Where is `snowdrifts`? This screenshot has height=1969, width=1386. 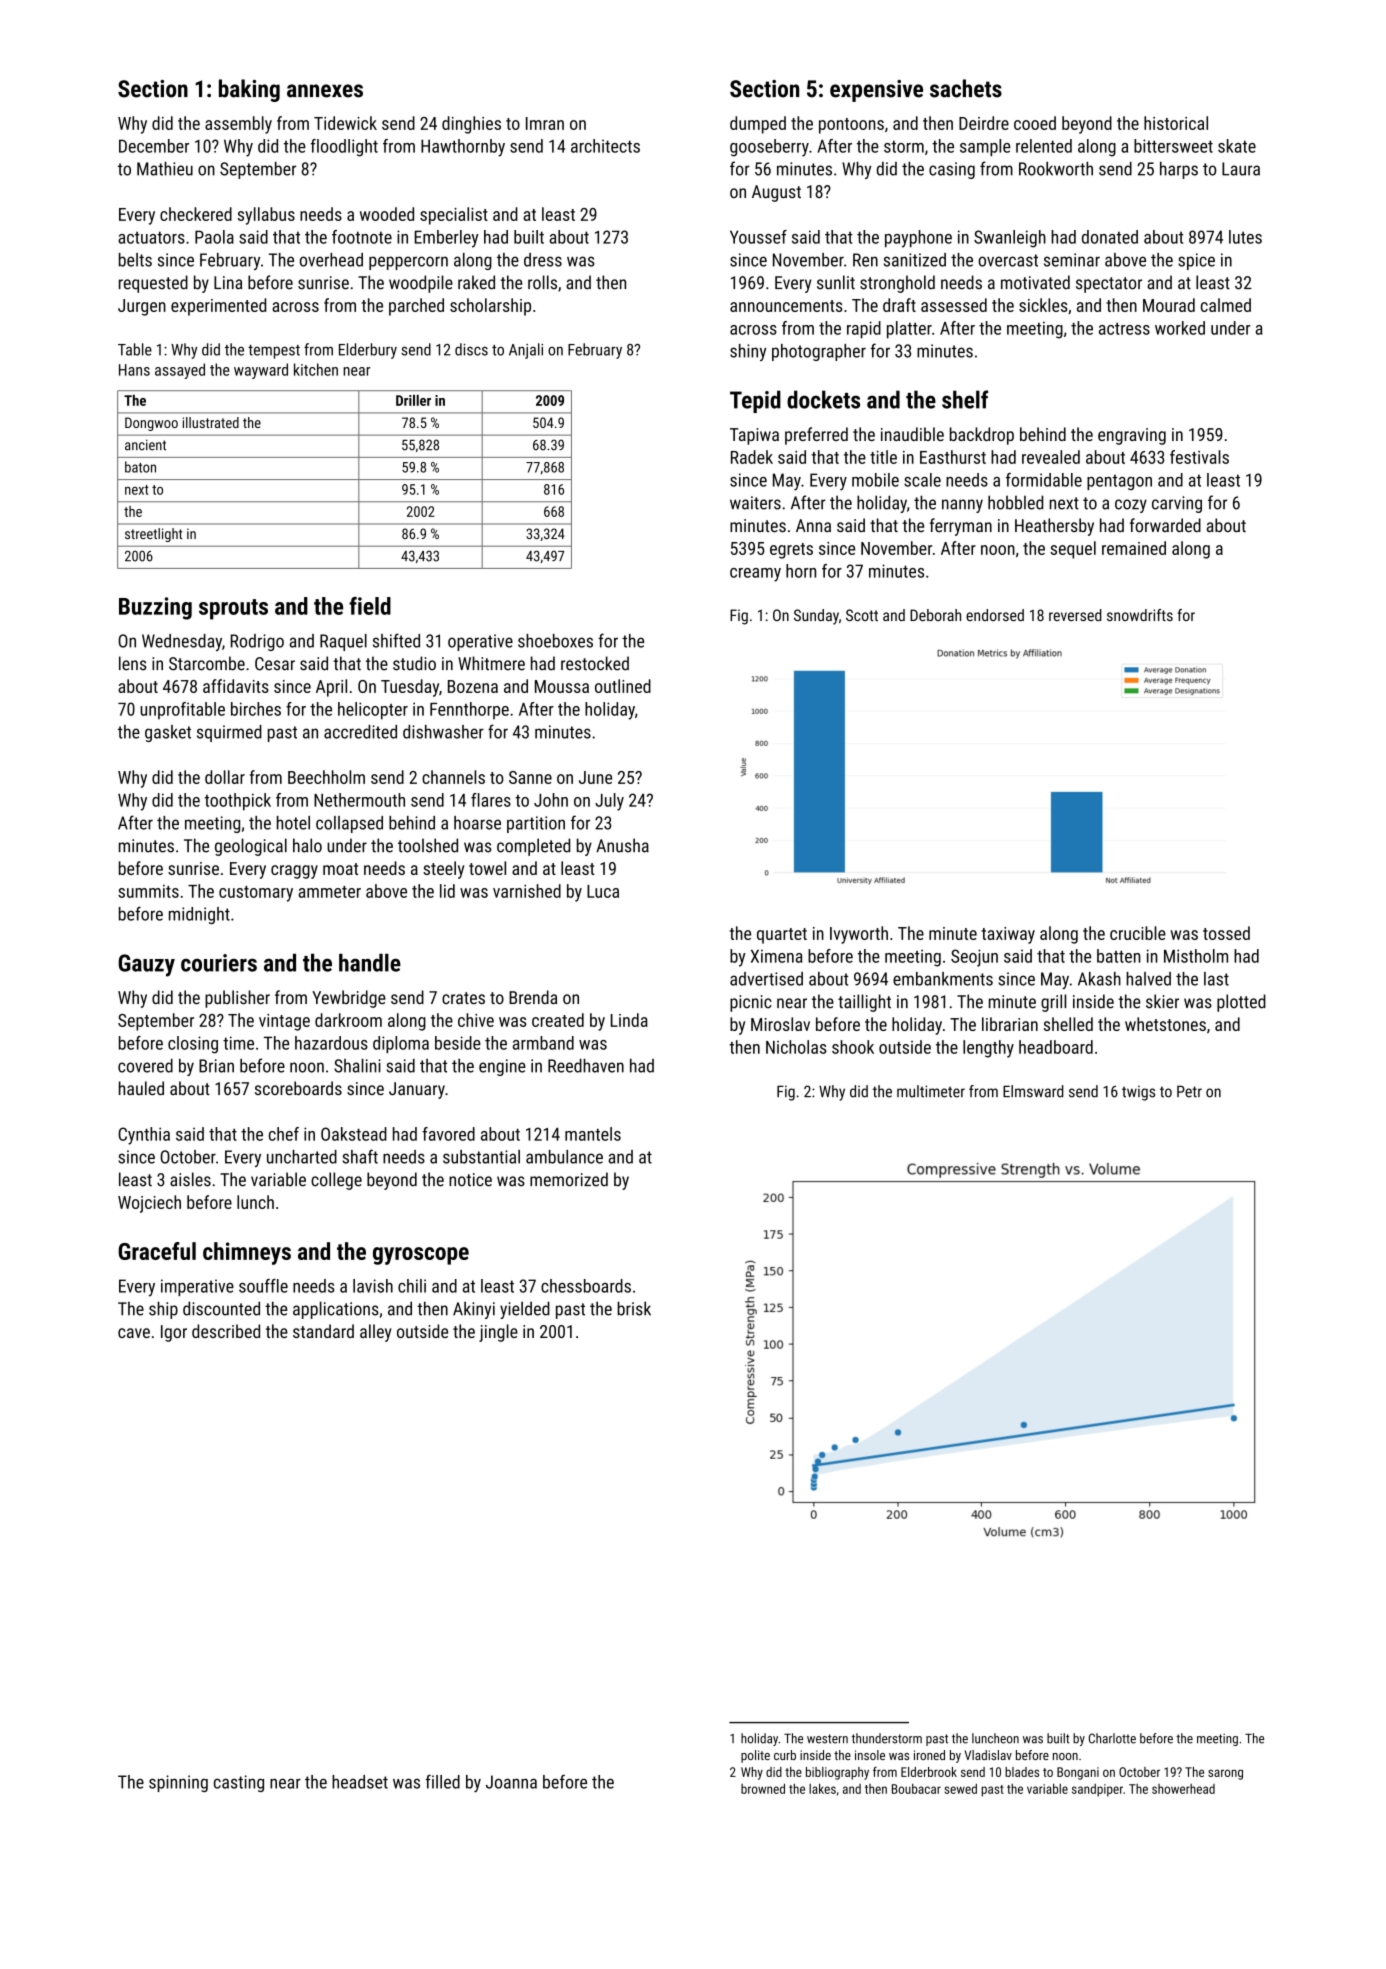 snowdrifts is located at coordinates (1140, 615).
